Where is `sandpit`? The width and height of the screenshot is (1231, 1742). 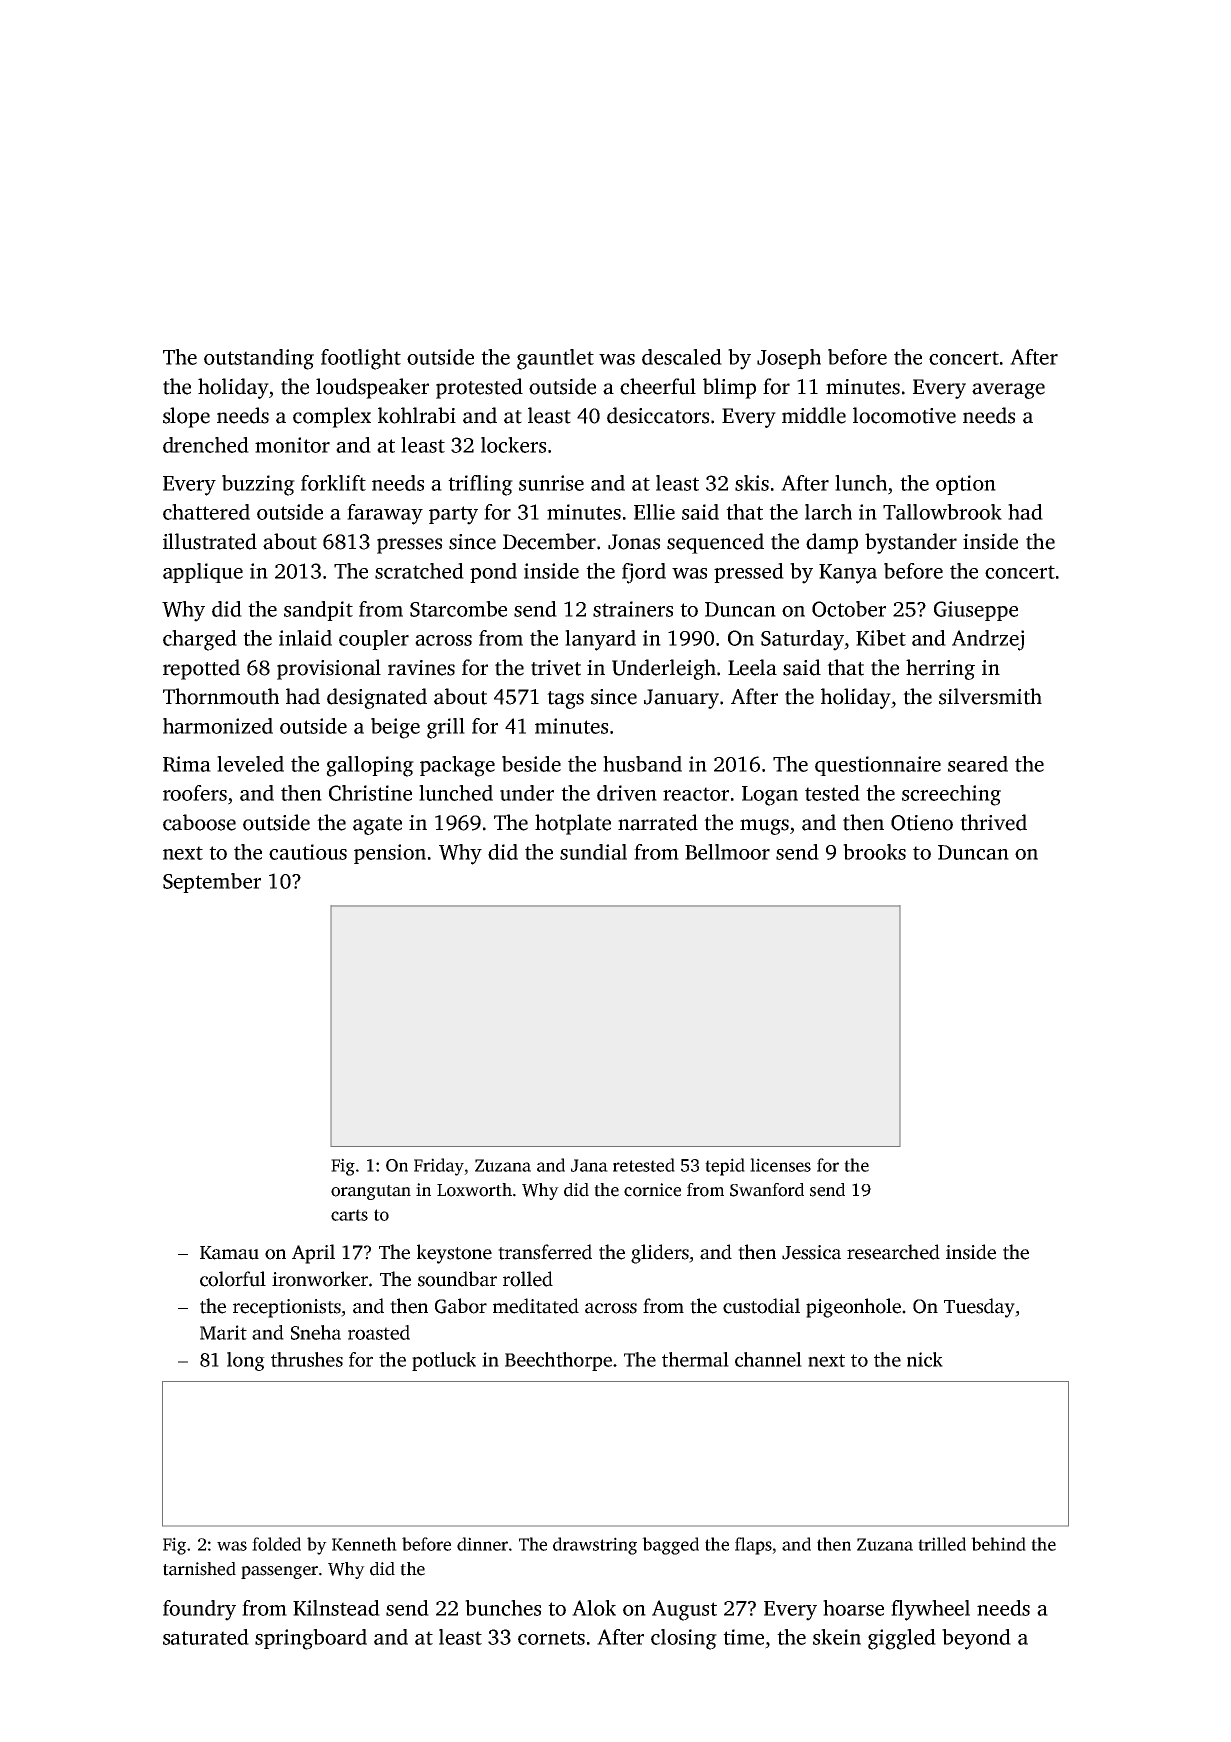
sandpit is located at coordinates (318, 611).
